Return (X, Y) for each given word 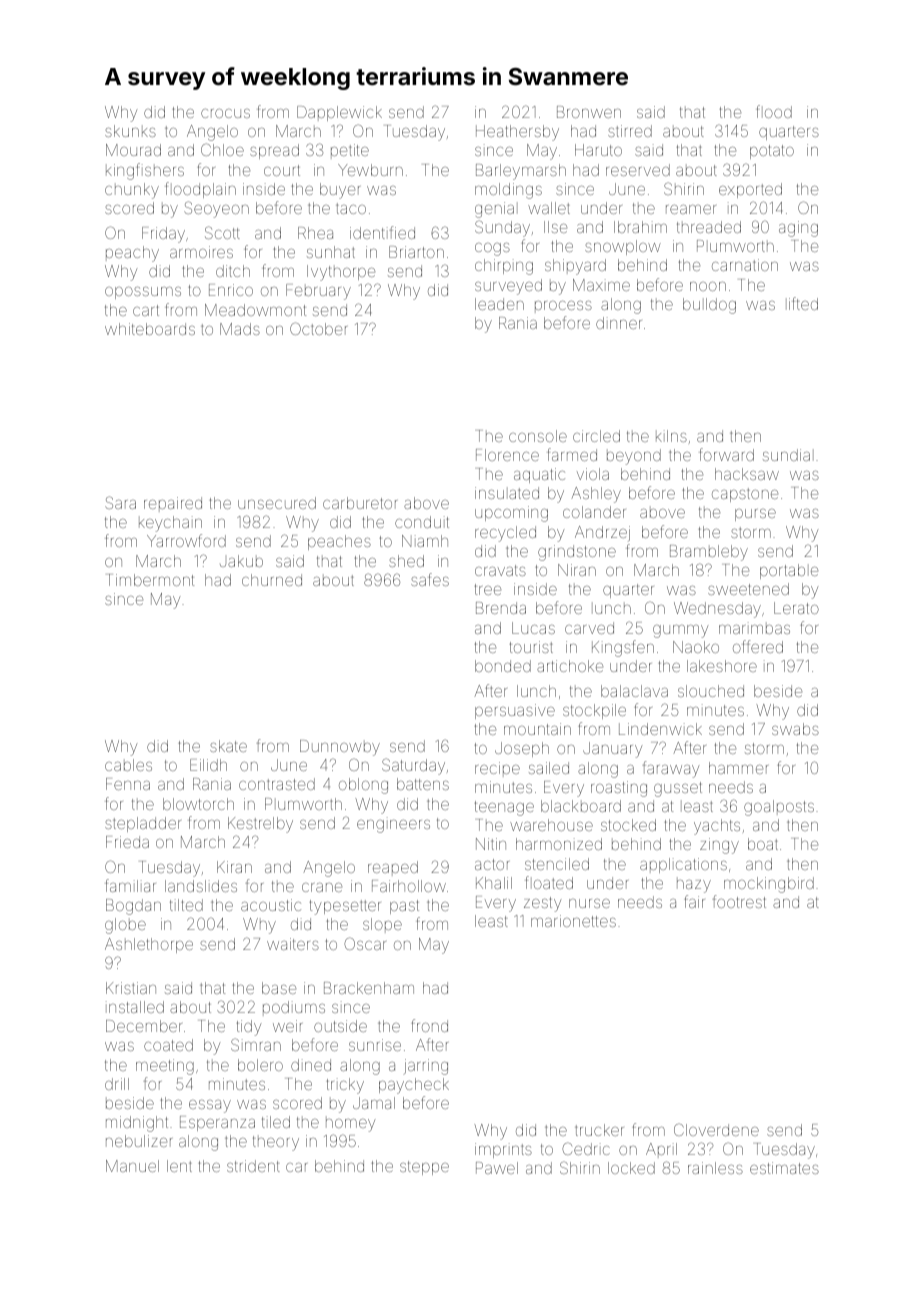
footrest (739, 901)
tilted (186, 905)
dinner (619, 323)
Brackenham (369, 988)
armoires (201, 252)
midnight (137, 1124)
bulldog (709, 306)
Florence (507, 455)
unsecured (277, 503)
